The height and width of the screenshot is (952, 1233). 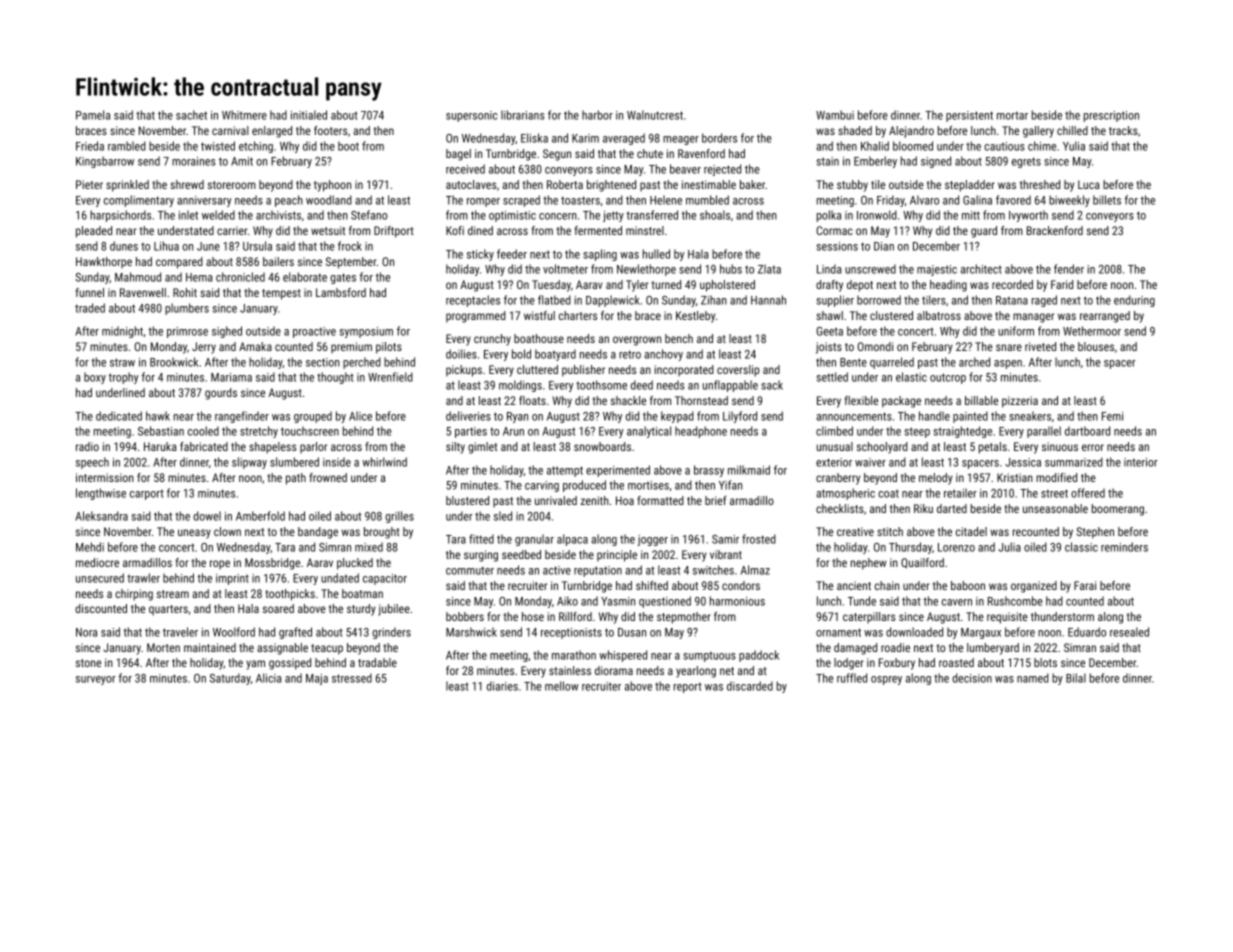 What do you see at coordinates (1054, 493) in the screenshot?
I see `street` at bounding box center [1054, 493].
